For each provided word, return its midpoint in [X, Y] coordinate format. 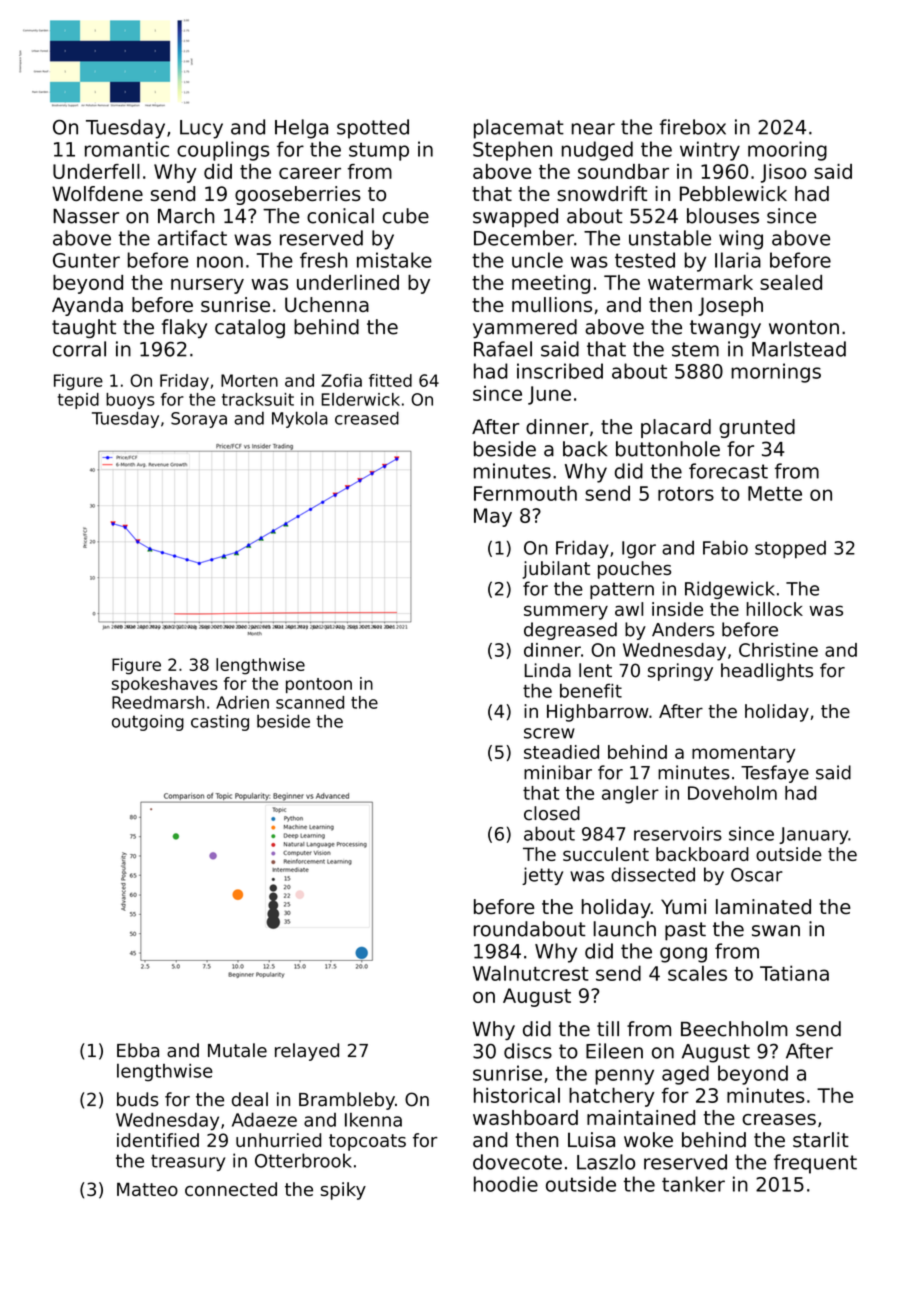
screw [549, 733]
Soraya [199, 420]
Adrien [242, 702]
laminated [763, 907]
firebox [693, 127]
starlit [821, 1140]
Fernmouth [525, 493]
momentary [743, 754]
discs [528, 1051]
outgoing [148, 723]
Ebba [138, 1050]
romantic [127, 149]
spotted [373, 129]
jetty [542, 876]
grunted [757, 428]
